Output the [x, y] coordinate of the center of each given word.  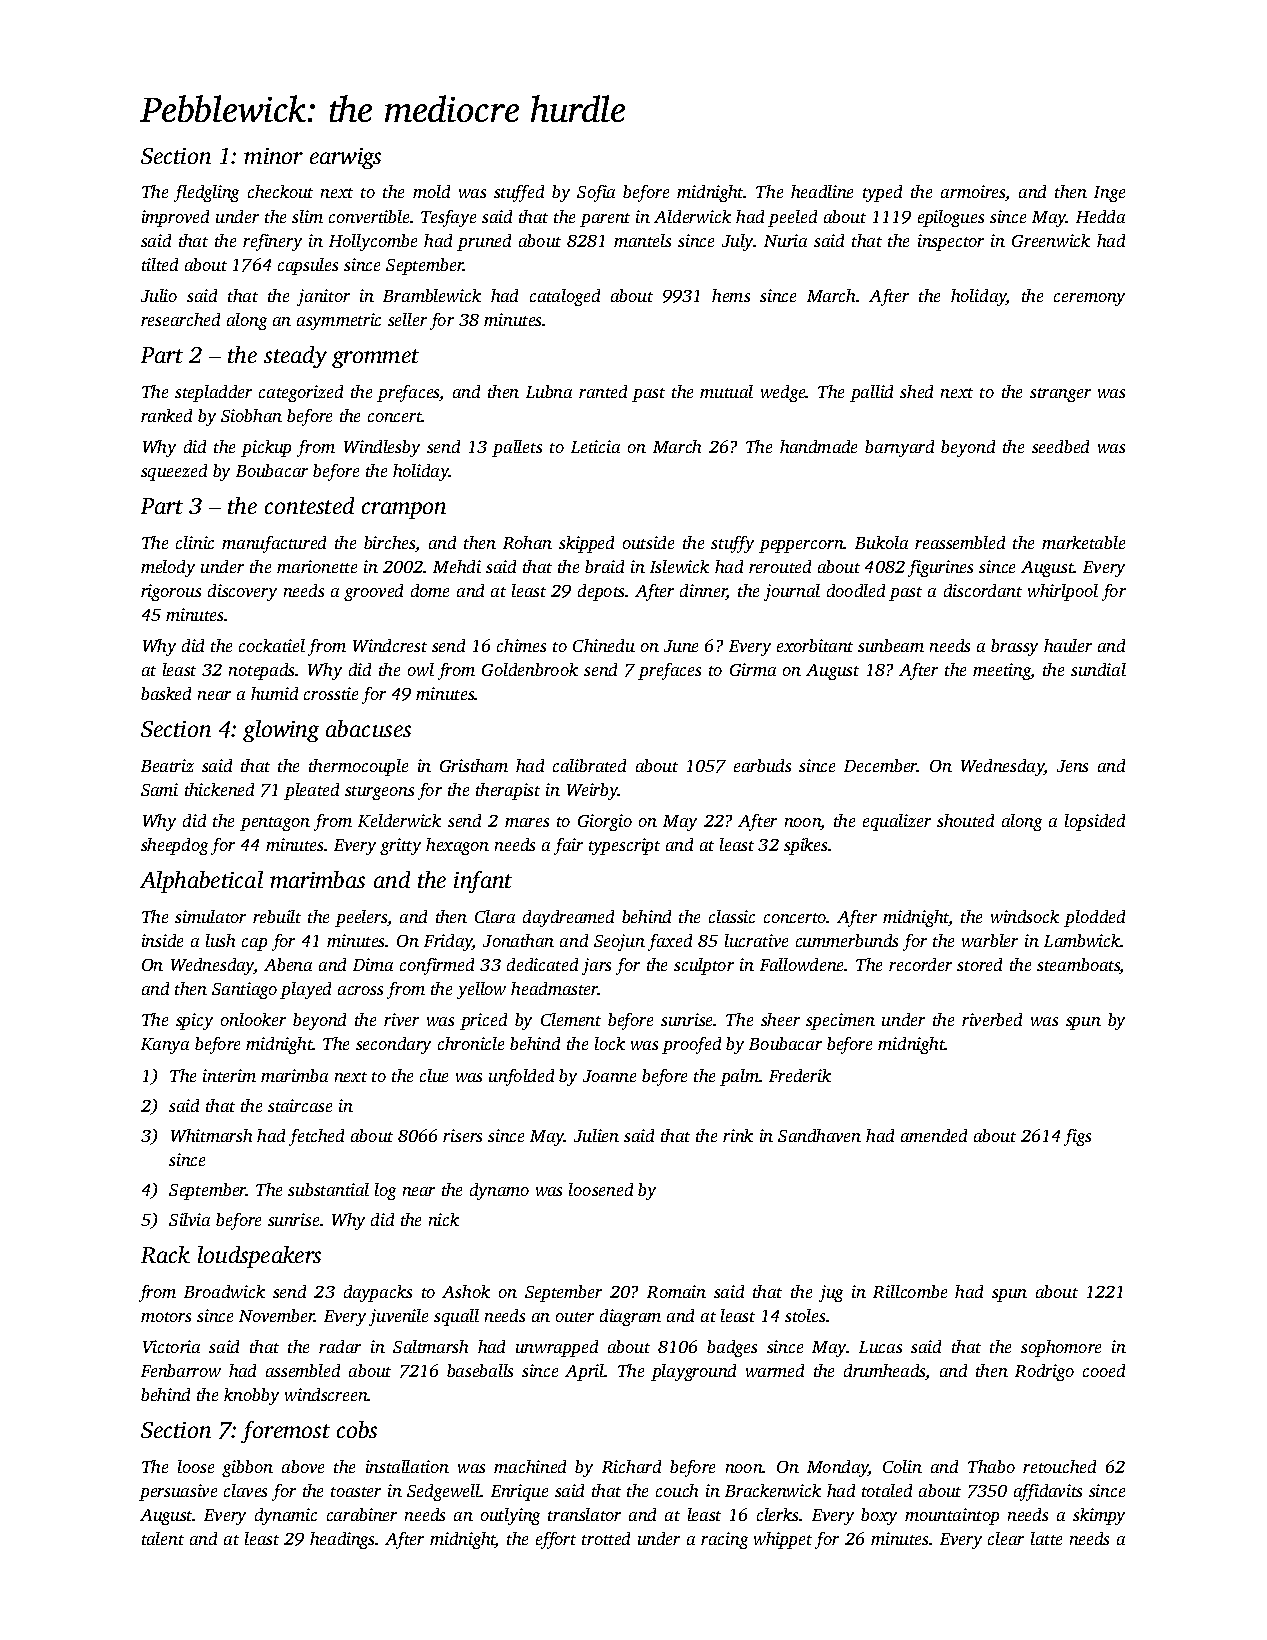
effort [556, 1540]
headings [343, 1540]
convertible [369, 216]
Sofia [596, 193]
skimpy [1099, 1516]
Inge [1109, 194]
